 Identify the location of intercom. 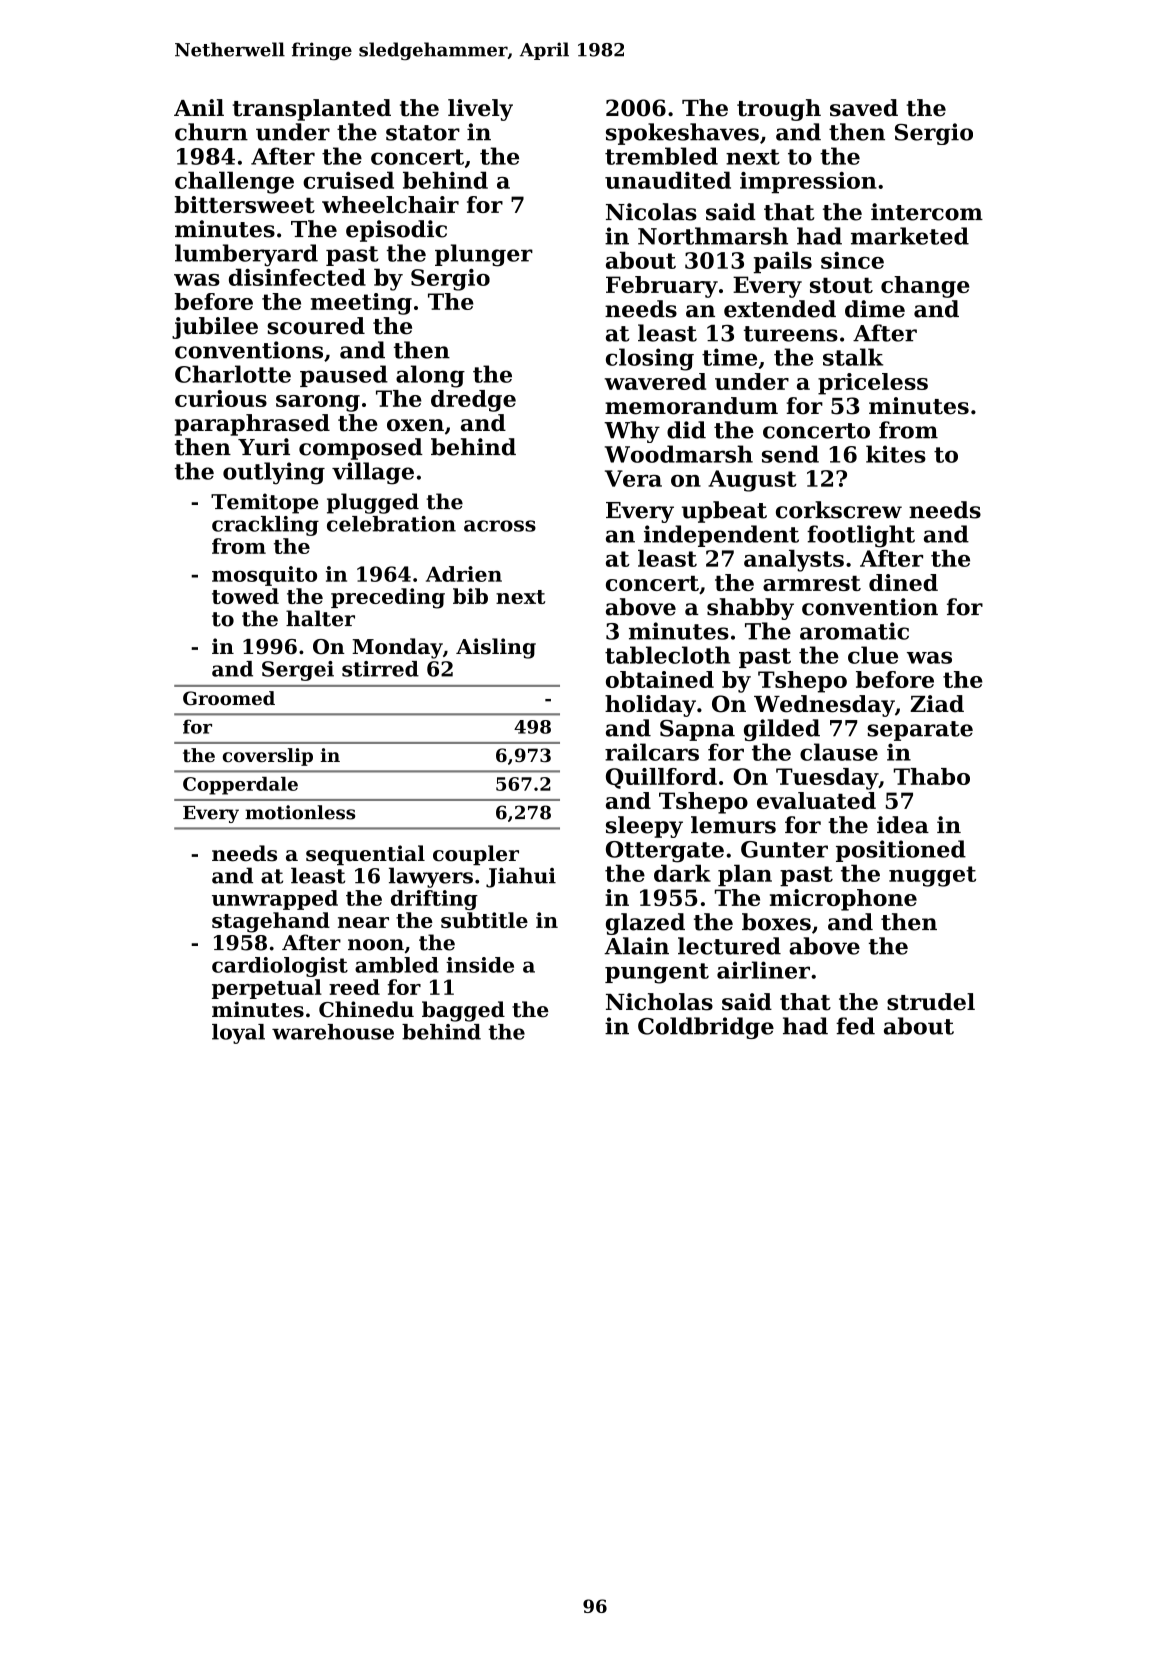
(927, 212).
